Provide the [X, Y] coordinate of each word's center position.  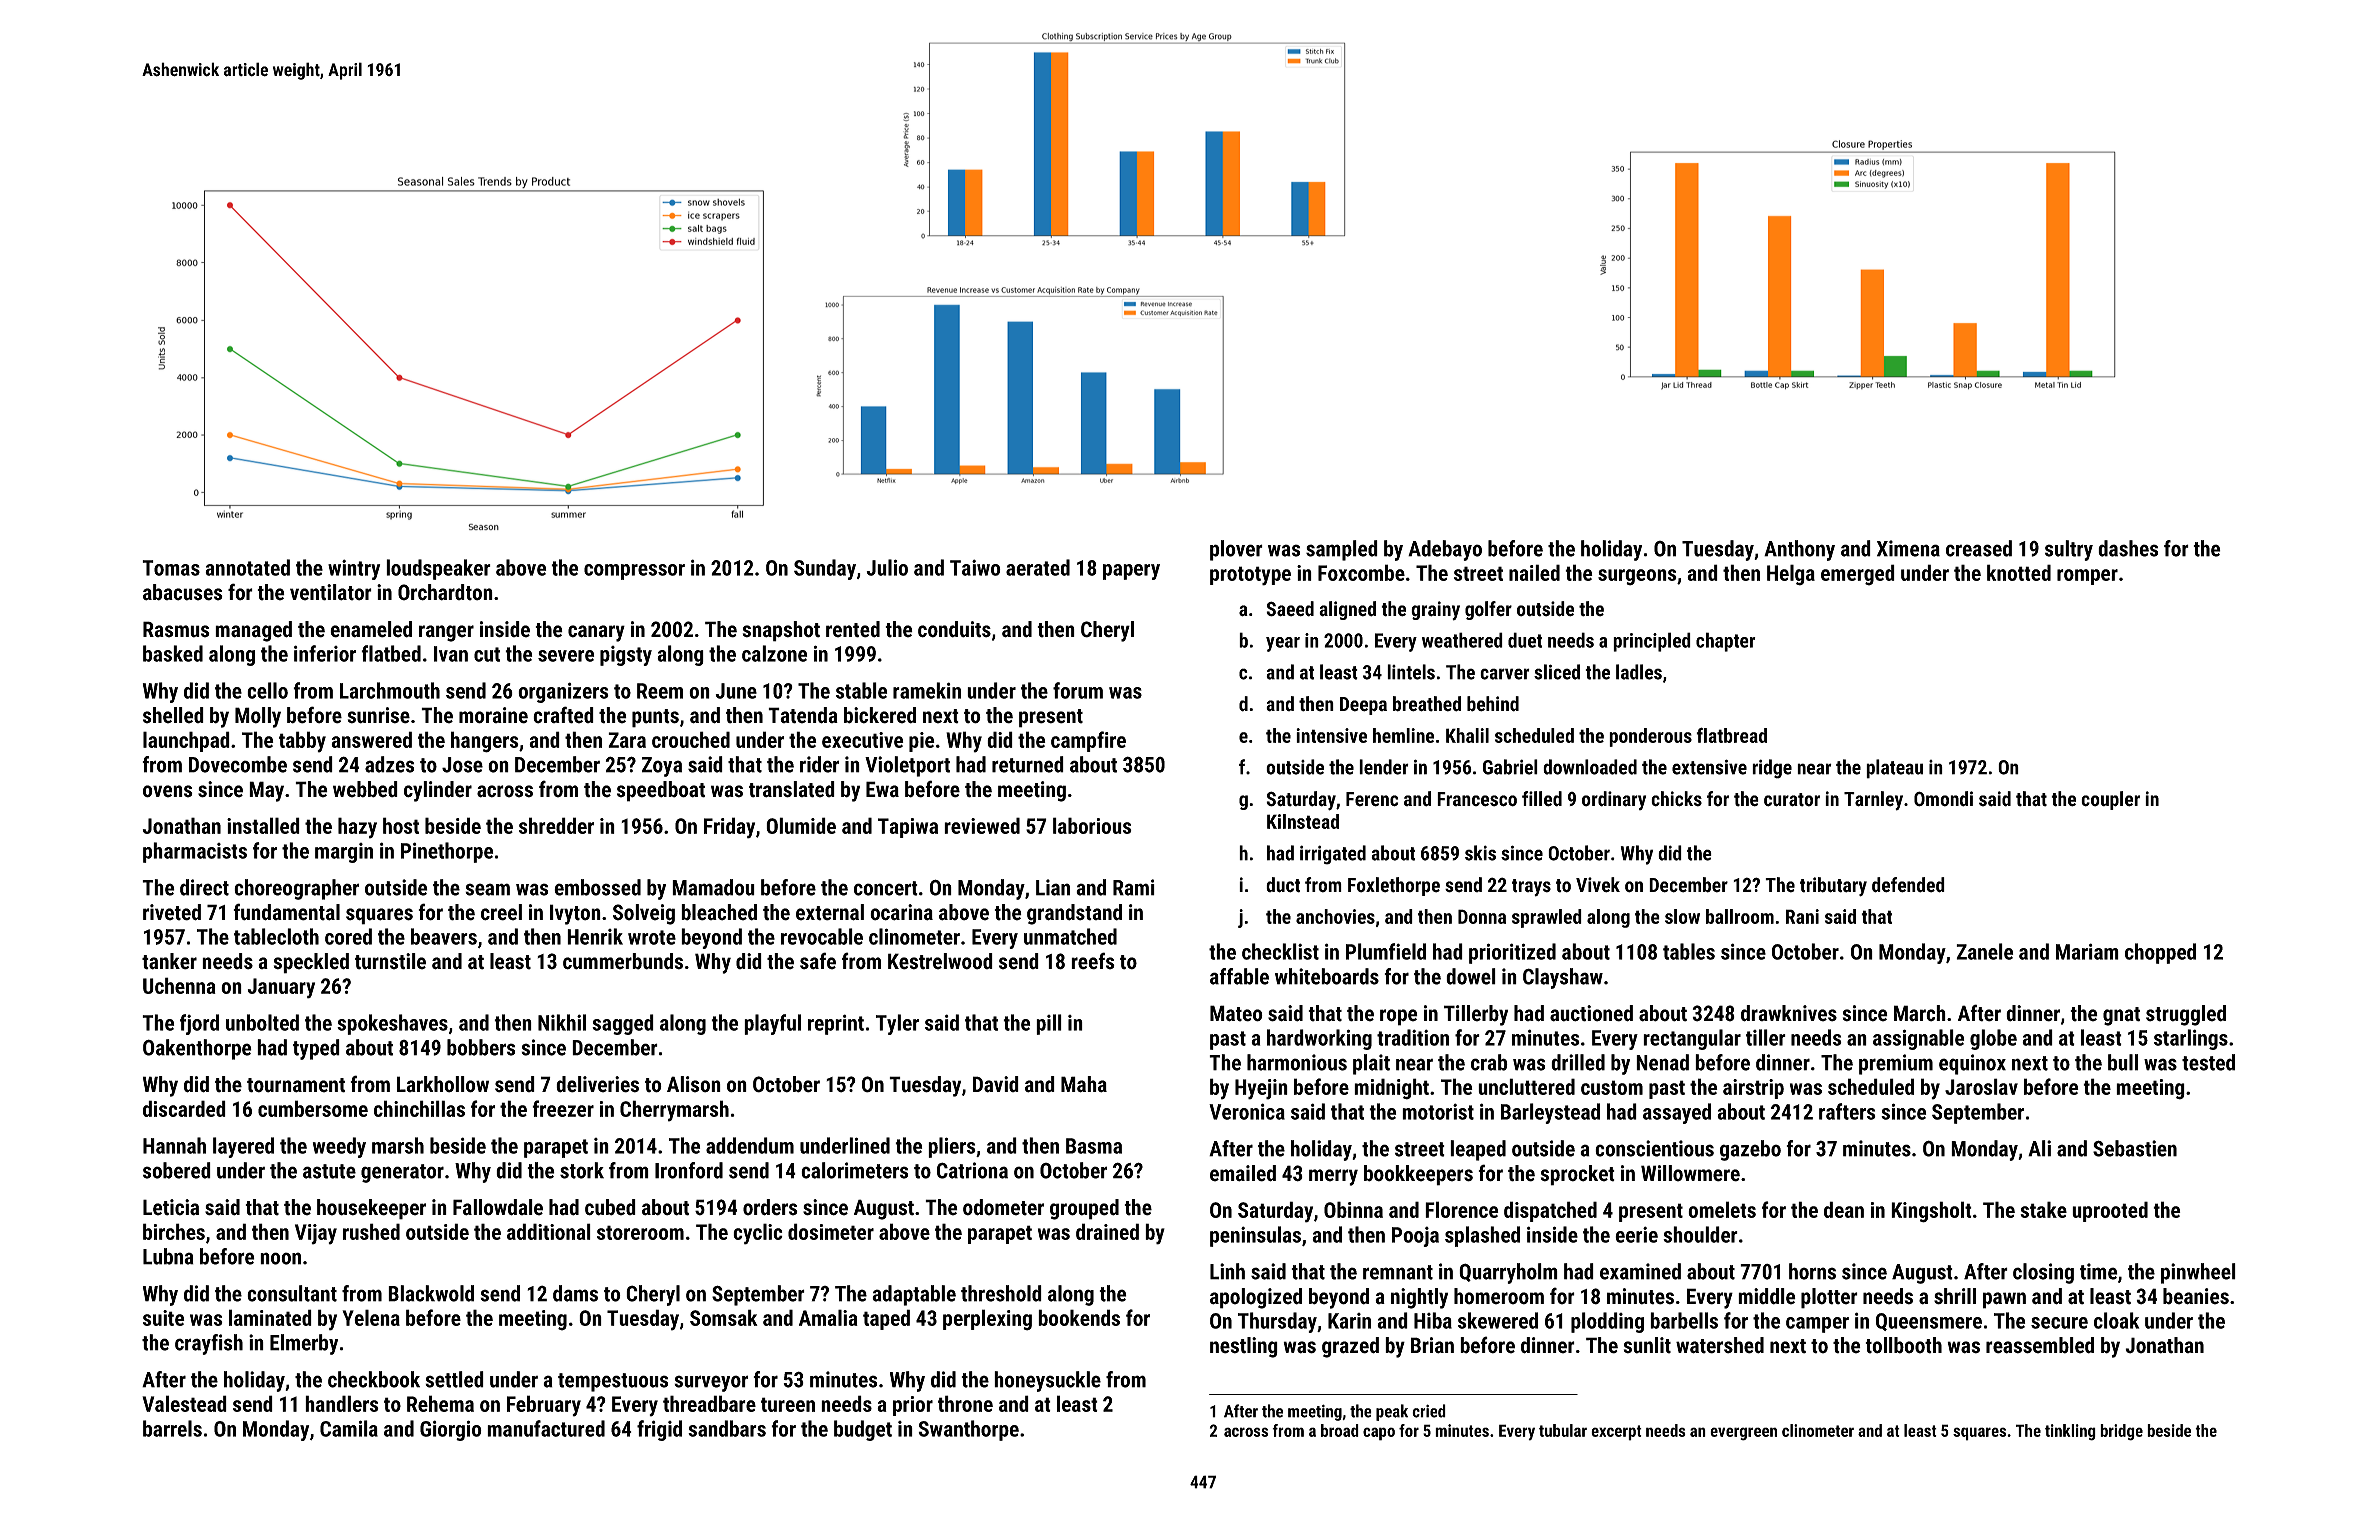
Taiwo [975, 567]
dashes [2128, 548]
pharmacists [195, 852]
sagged [623, 1024]
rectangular [1692, 1039]
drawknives [1789, 1013]
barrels [172, 1428]
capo [1379, 1434]
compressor [634, 572]
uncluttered [1526, 1086]
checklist [1280, 951]
